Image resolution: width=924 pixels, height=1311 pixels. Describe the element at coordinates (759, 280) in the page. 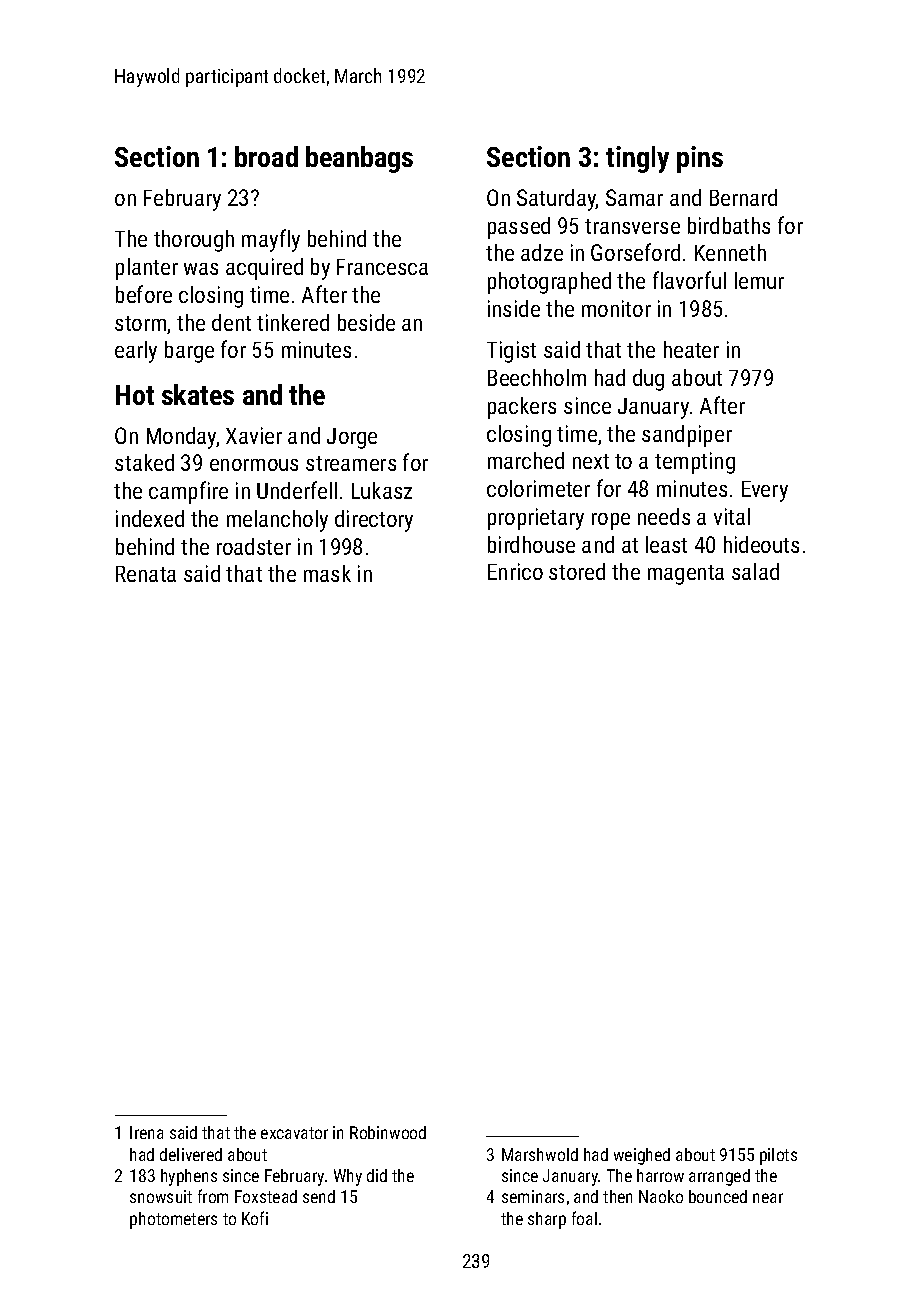

I see `lemur` at that location.
